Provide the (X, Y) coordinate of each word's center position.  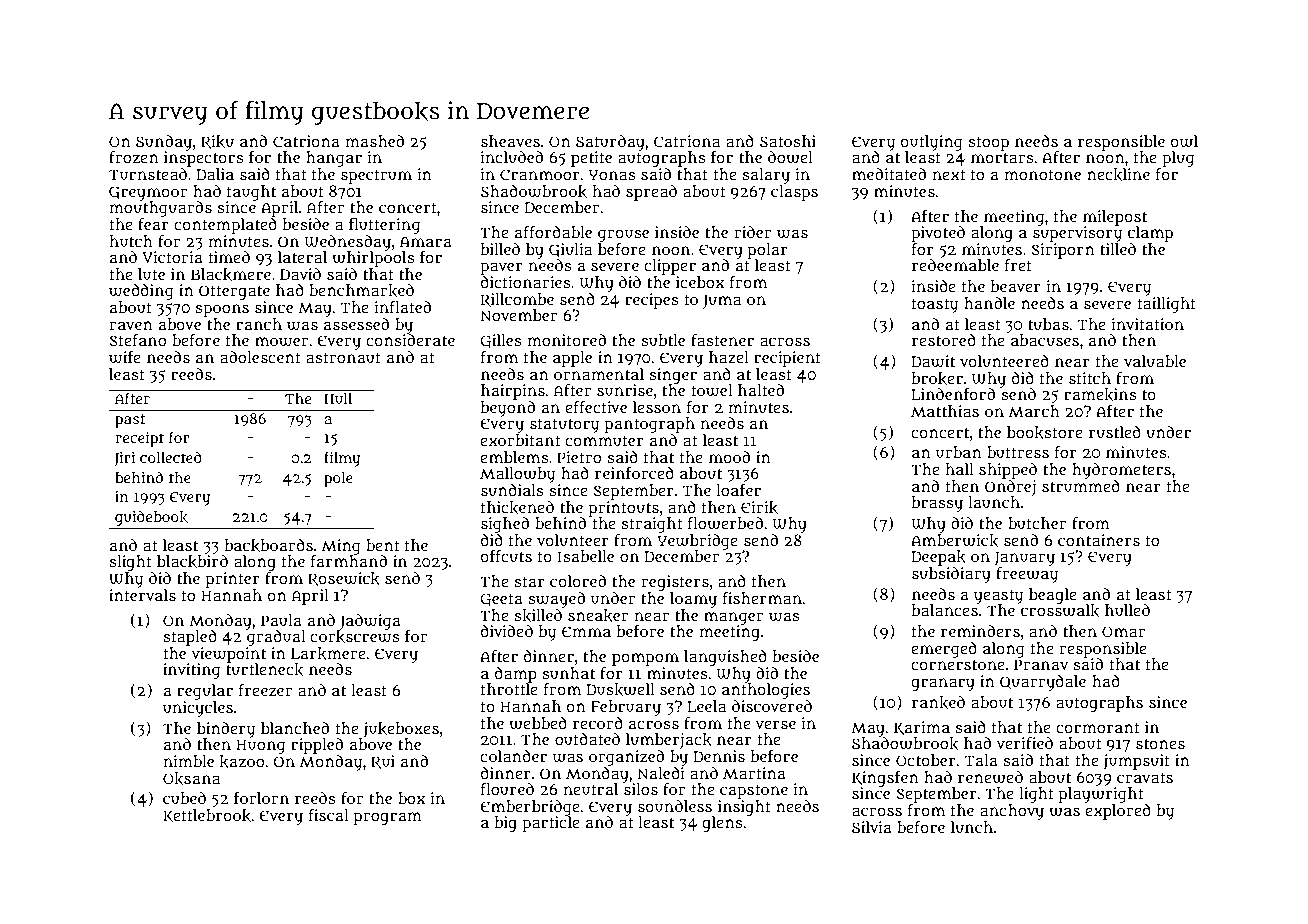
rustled (1115, 432)
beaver (1016, 286)
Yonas (612, 174)
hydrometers (1121, 471)
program (388, 818)
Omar (1123, 631)
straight (652, 525)
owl (1184, 141)
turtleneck (264, 669)
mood (729, 457)
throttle (509, 689)
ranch (259, 324)
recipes (652, 301)
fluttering (384, 226)
